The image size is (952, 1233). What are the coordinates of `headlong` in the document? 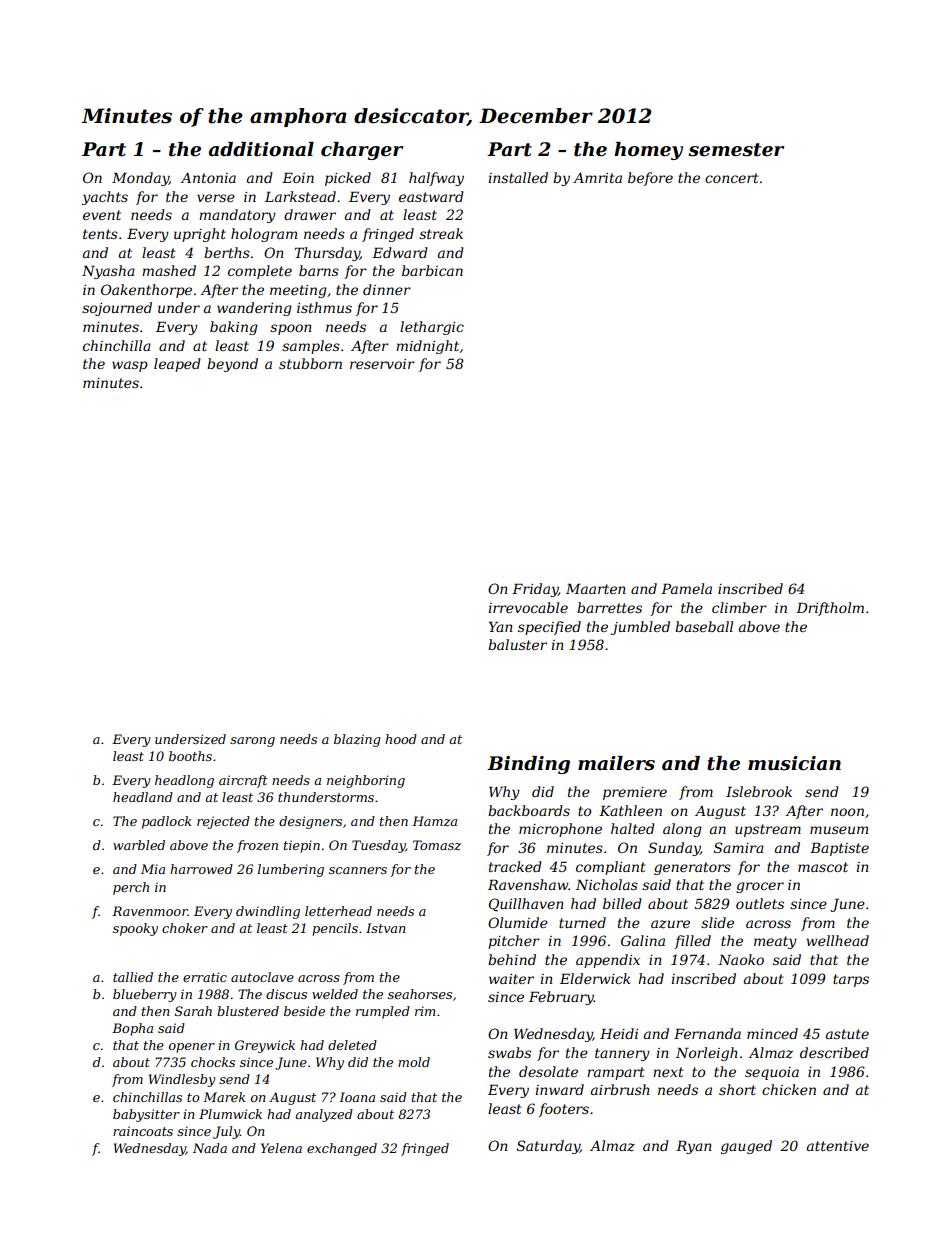 It's located at (184, 781).
